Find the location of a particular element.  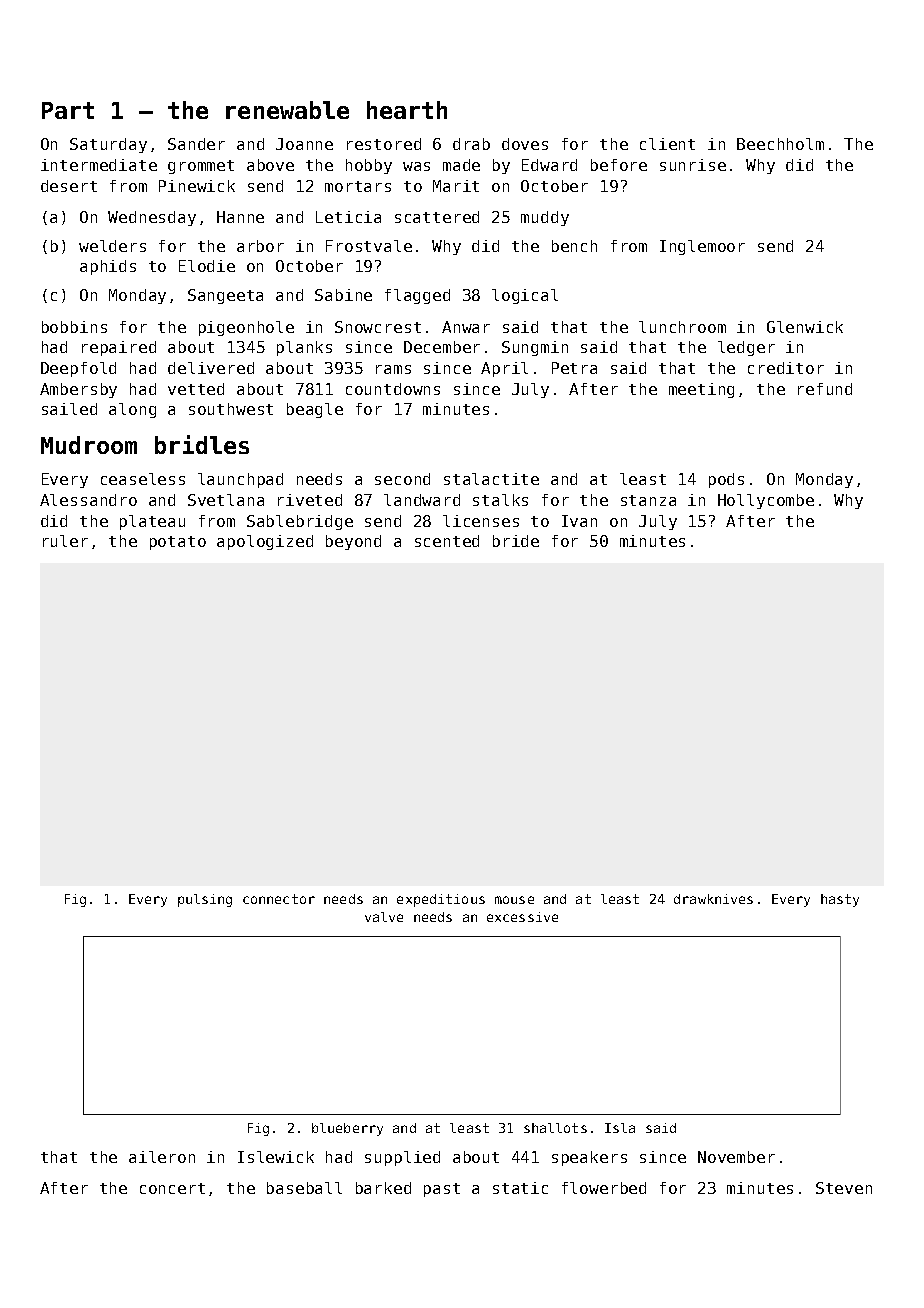

desert is located at coordinates (69, 186).
